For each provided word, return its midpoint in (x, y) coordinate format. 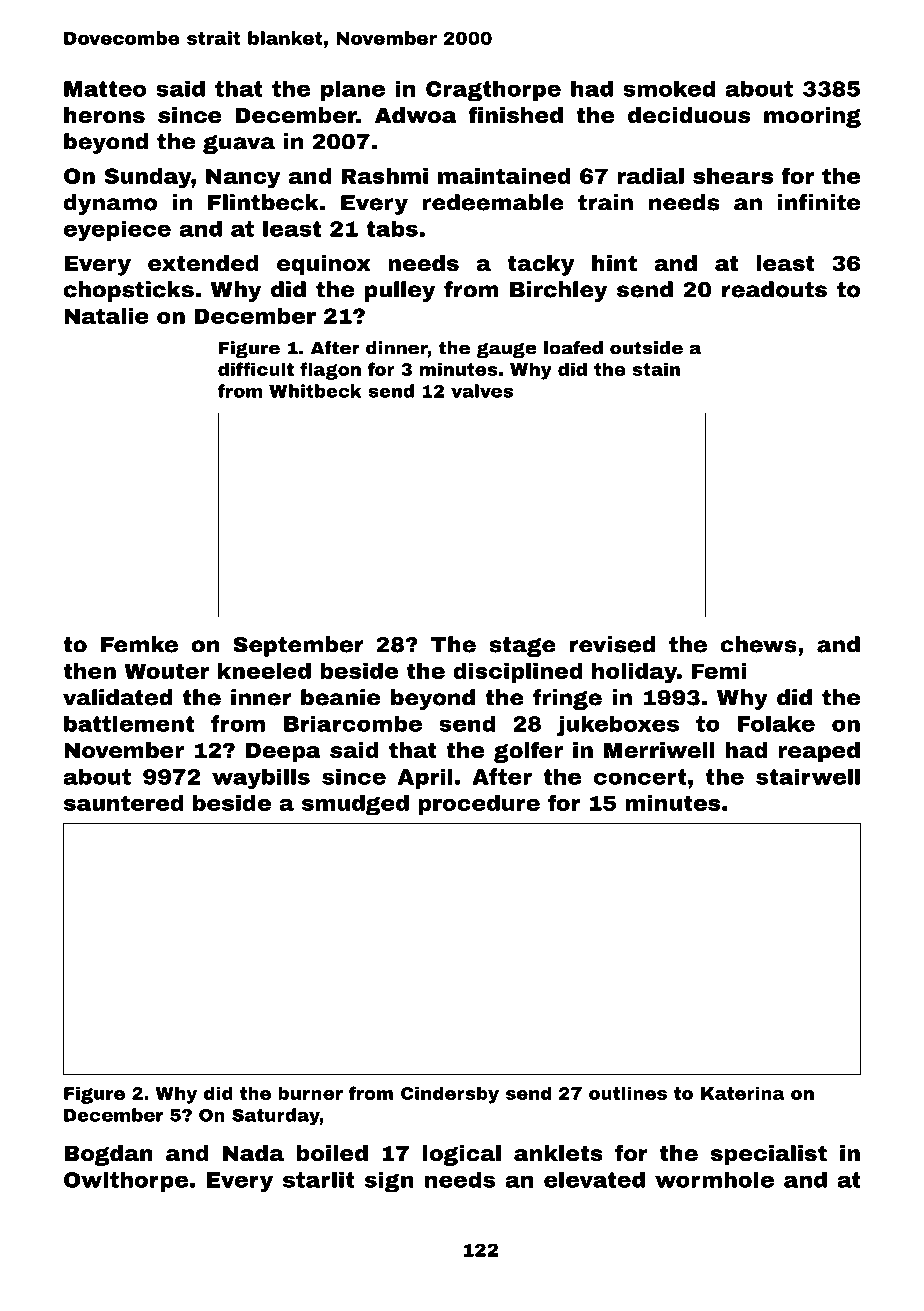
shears (733, 176)
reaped (819, 752)
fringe (567, 699)
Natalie (106, 316)
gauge (507, 350)
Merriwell (659, 750)
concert (640, 777)
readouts (774, 289)
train (605, 202)
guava (239, 144)
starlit (319, 1179)
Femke (139, 644)
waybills (261, 778)
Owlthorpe (126, 1181)
